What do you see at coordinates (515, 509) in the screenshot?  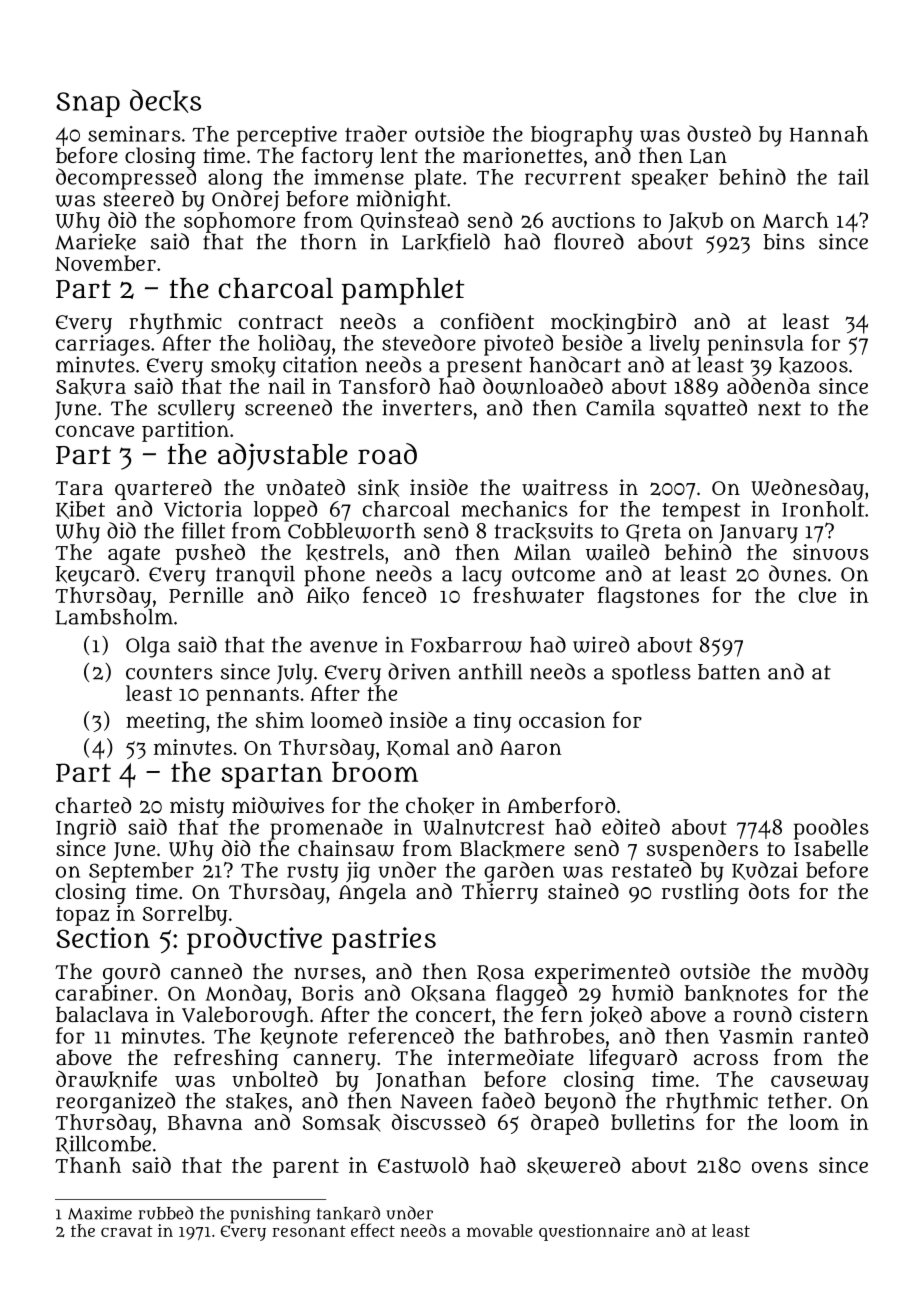 I see `mechanics` at bounding box center [515, 509].
